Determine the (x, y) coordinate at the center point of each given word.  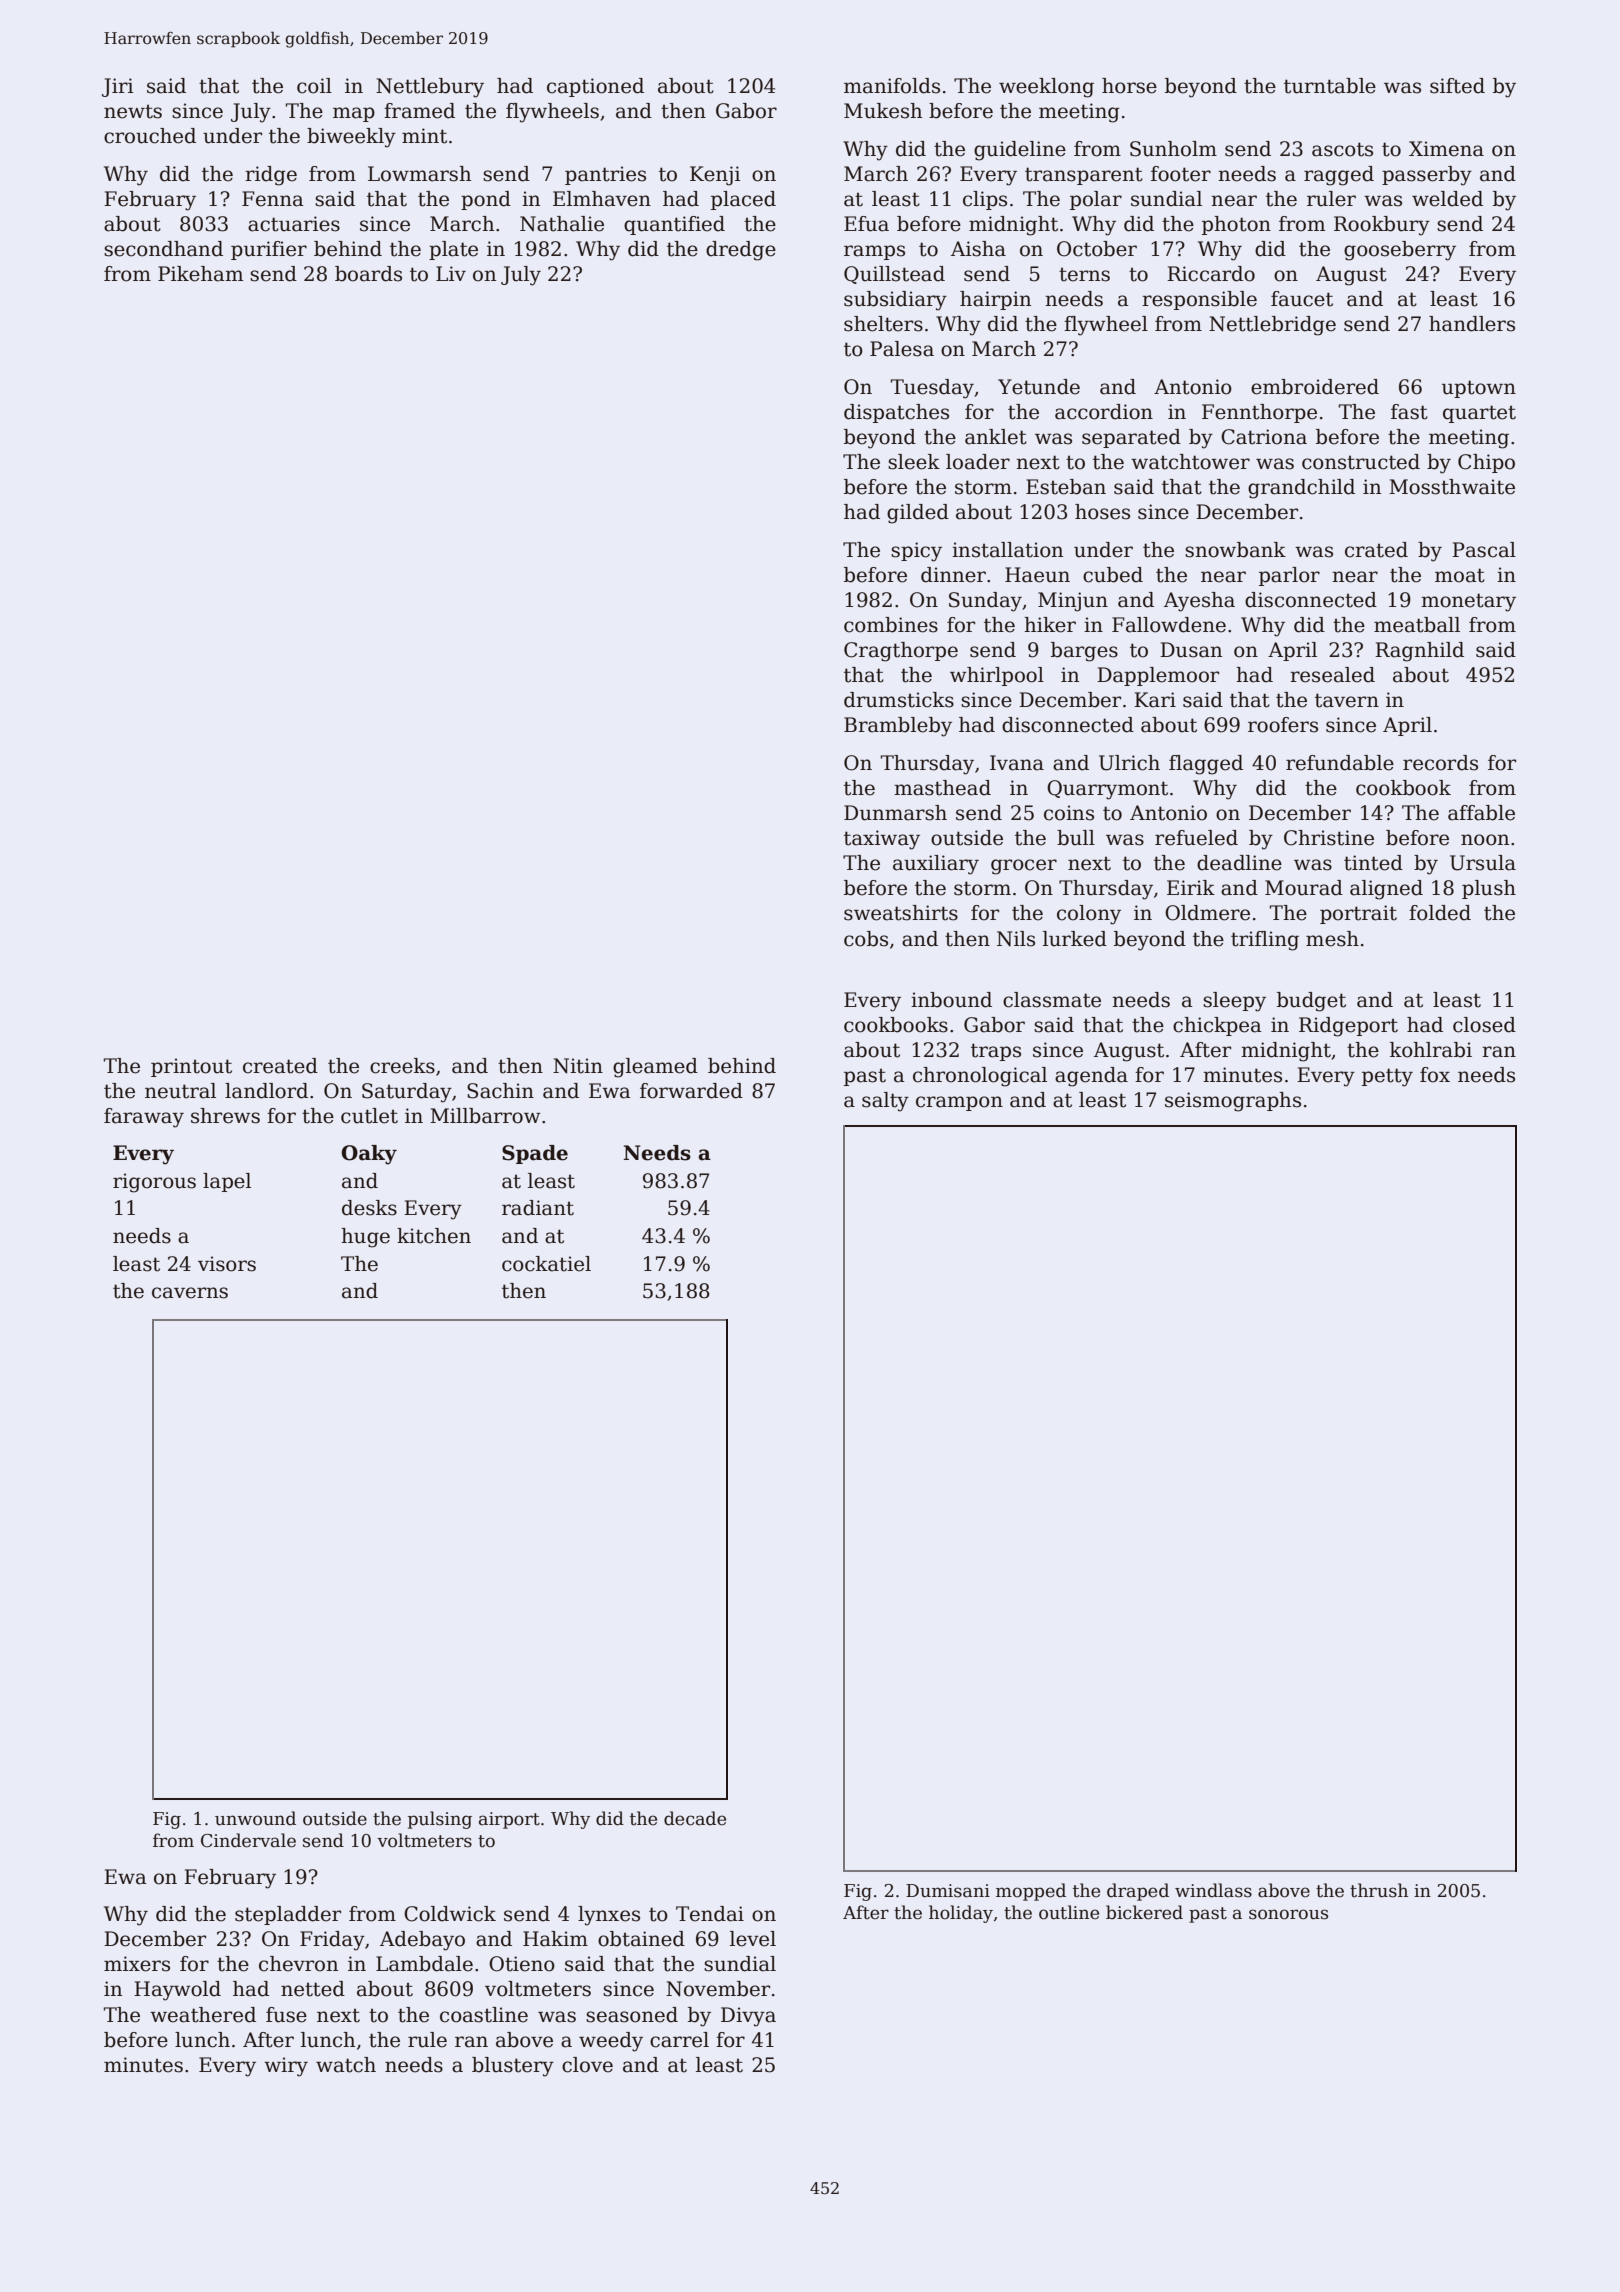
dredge (741, 251)
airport (509, 1820)
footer (1181, 174)
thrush (1379, 1890)
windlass (1213, 1890)
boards (368, 274)
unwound (255, 1818)
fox (1435, 1075)
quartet (1479, 414)
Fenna (273, 199)
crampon (959, 1103)
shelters (883, 324)
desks (369, 1208)
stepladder (288, 1915)
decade (695, 1818)
